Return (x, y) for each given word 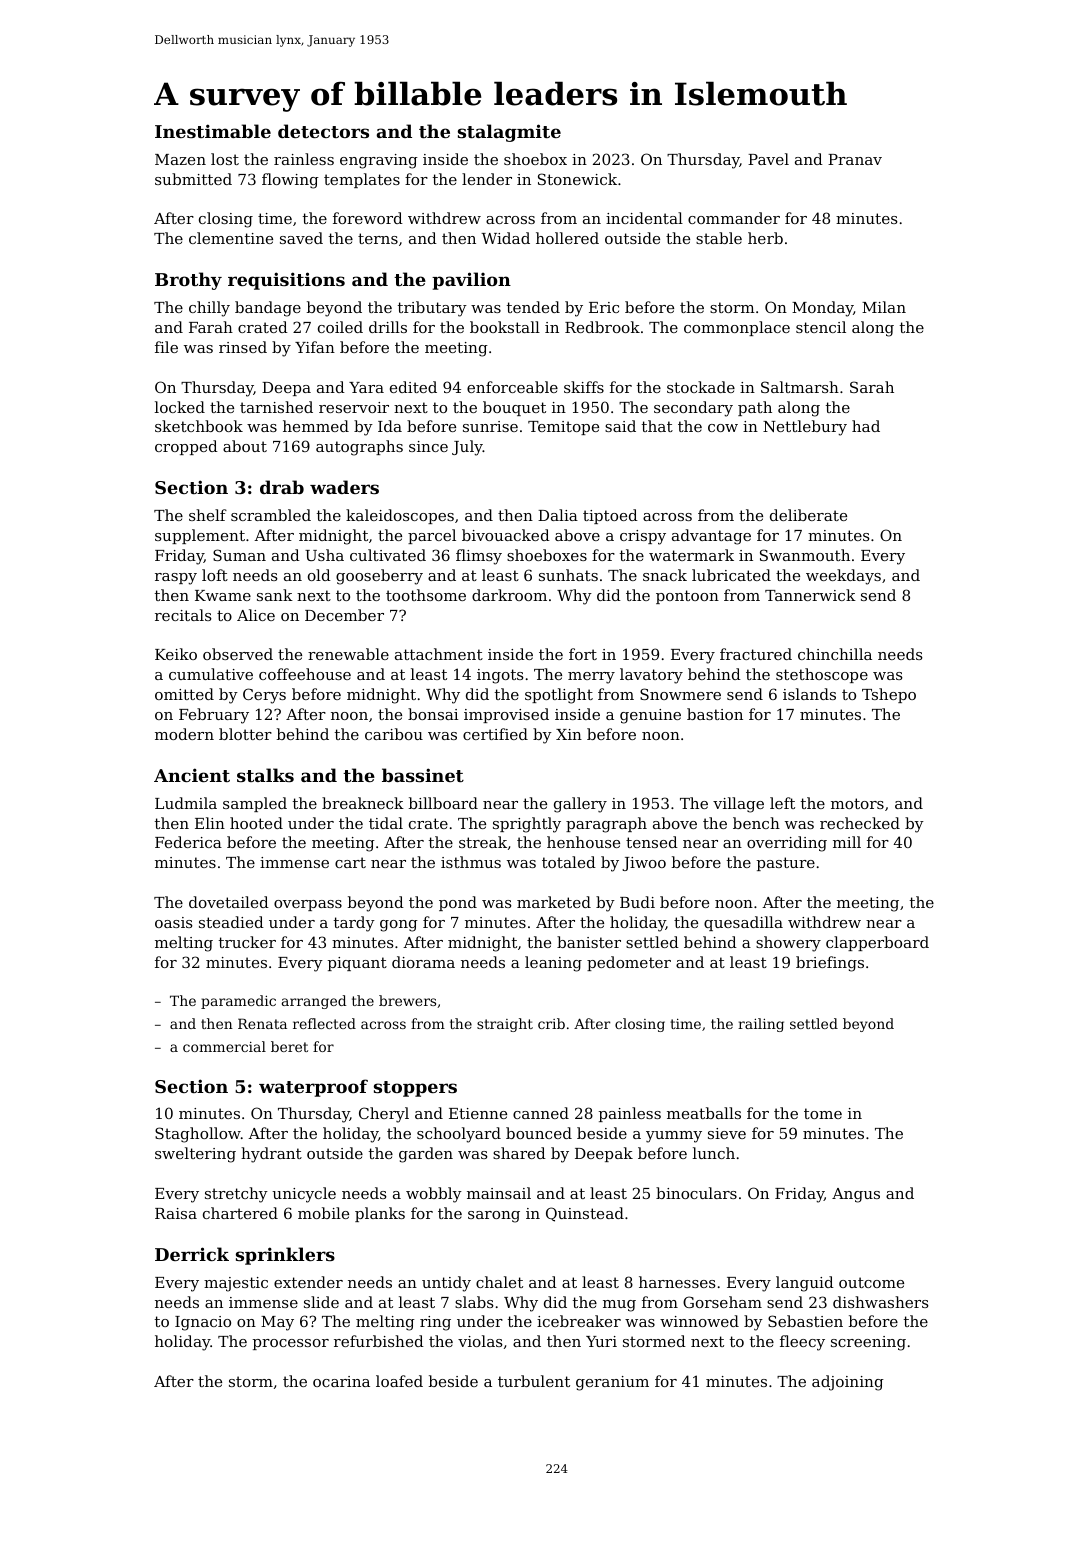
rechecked (860, 823)
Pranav (855, 159)
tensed (652, 842)
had (866, 426)
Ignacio (203, 1323)
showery (788, 944)
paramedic (238, 1002)
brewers (407, 1000)
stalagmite (509, 133)
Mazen (180, 159)
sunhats (568, 575)
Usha (324, 555)
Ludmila (186, 803)
